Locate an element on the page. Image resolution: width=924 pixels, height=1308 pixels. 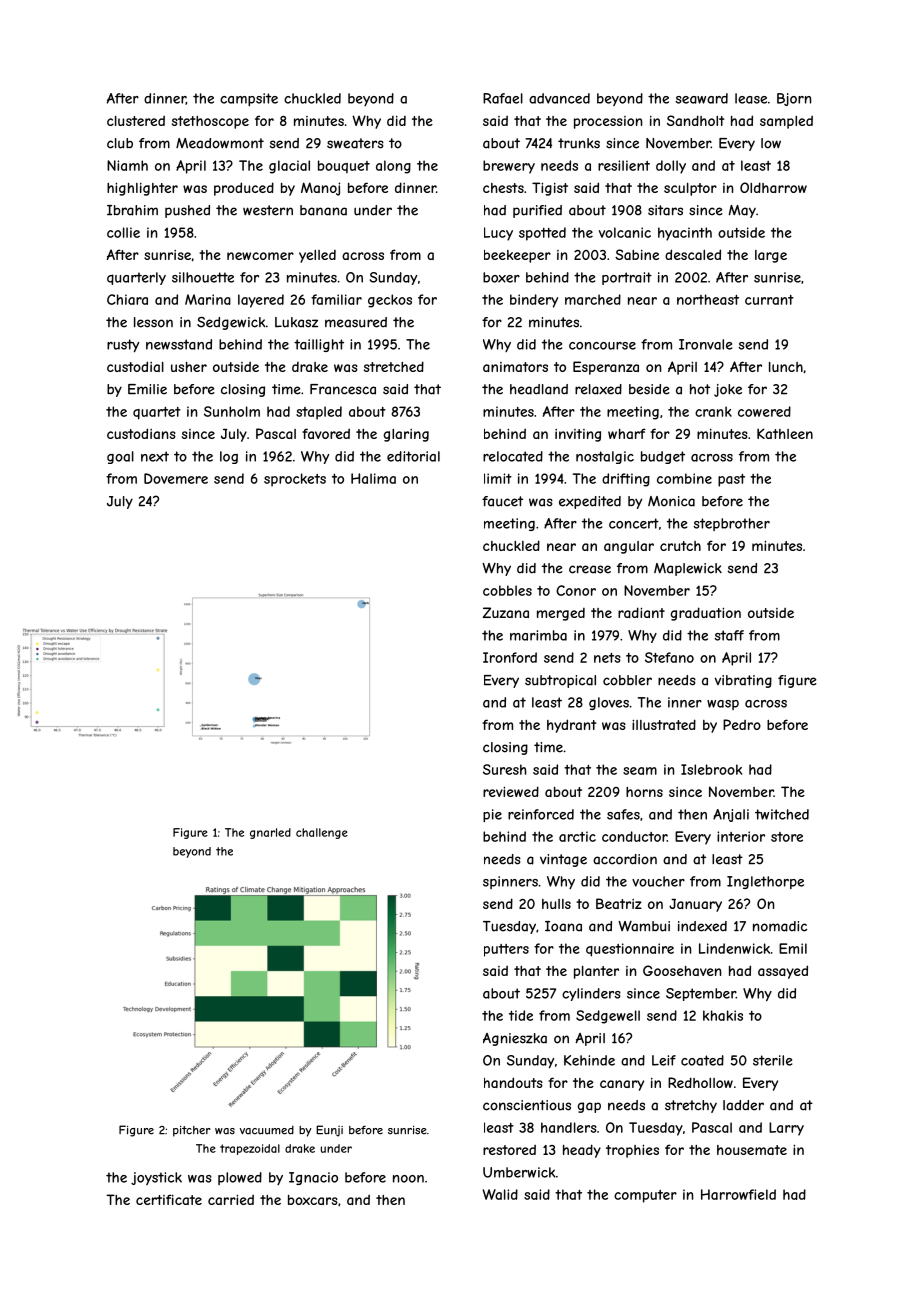
Maplewick is located at coordinates (688, 569).
